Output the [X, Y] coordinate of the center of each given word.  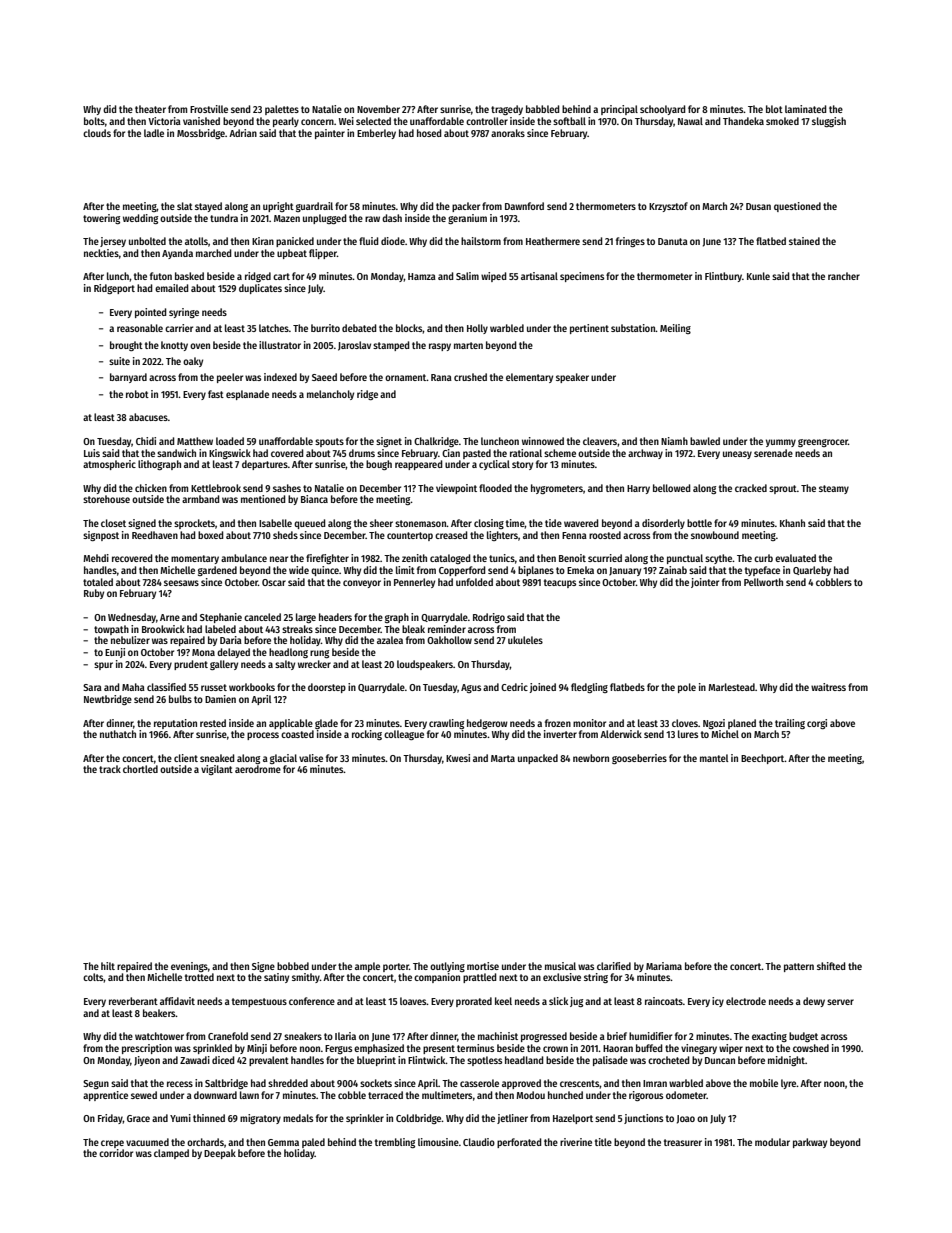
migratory [260, 1119]
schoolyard [662, 110]
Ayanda [177, 254]
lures [688, 734]
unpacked [538, 759]
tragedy [507, 110]
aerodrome [258, 769]
